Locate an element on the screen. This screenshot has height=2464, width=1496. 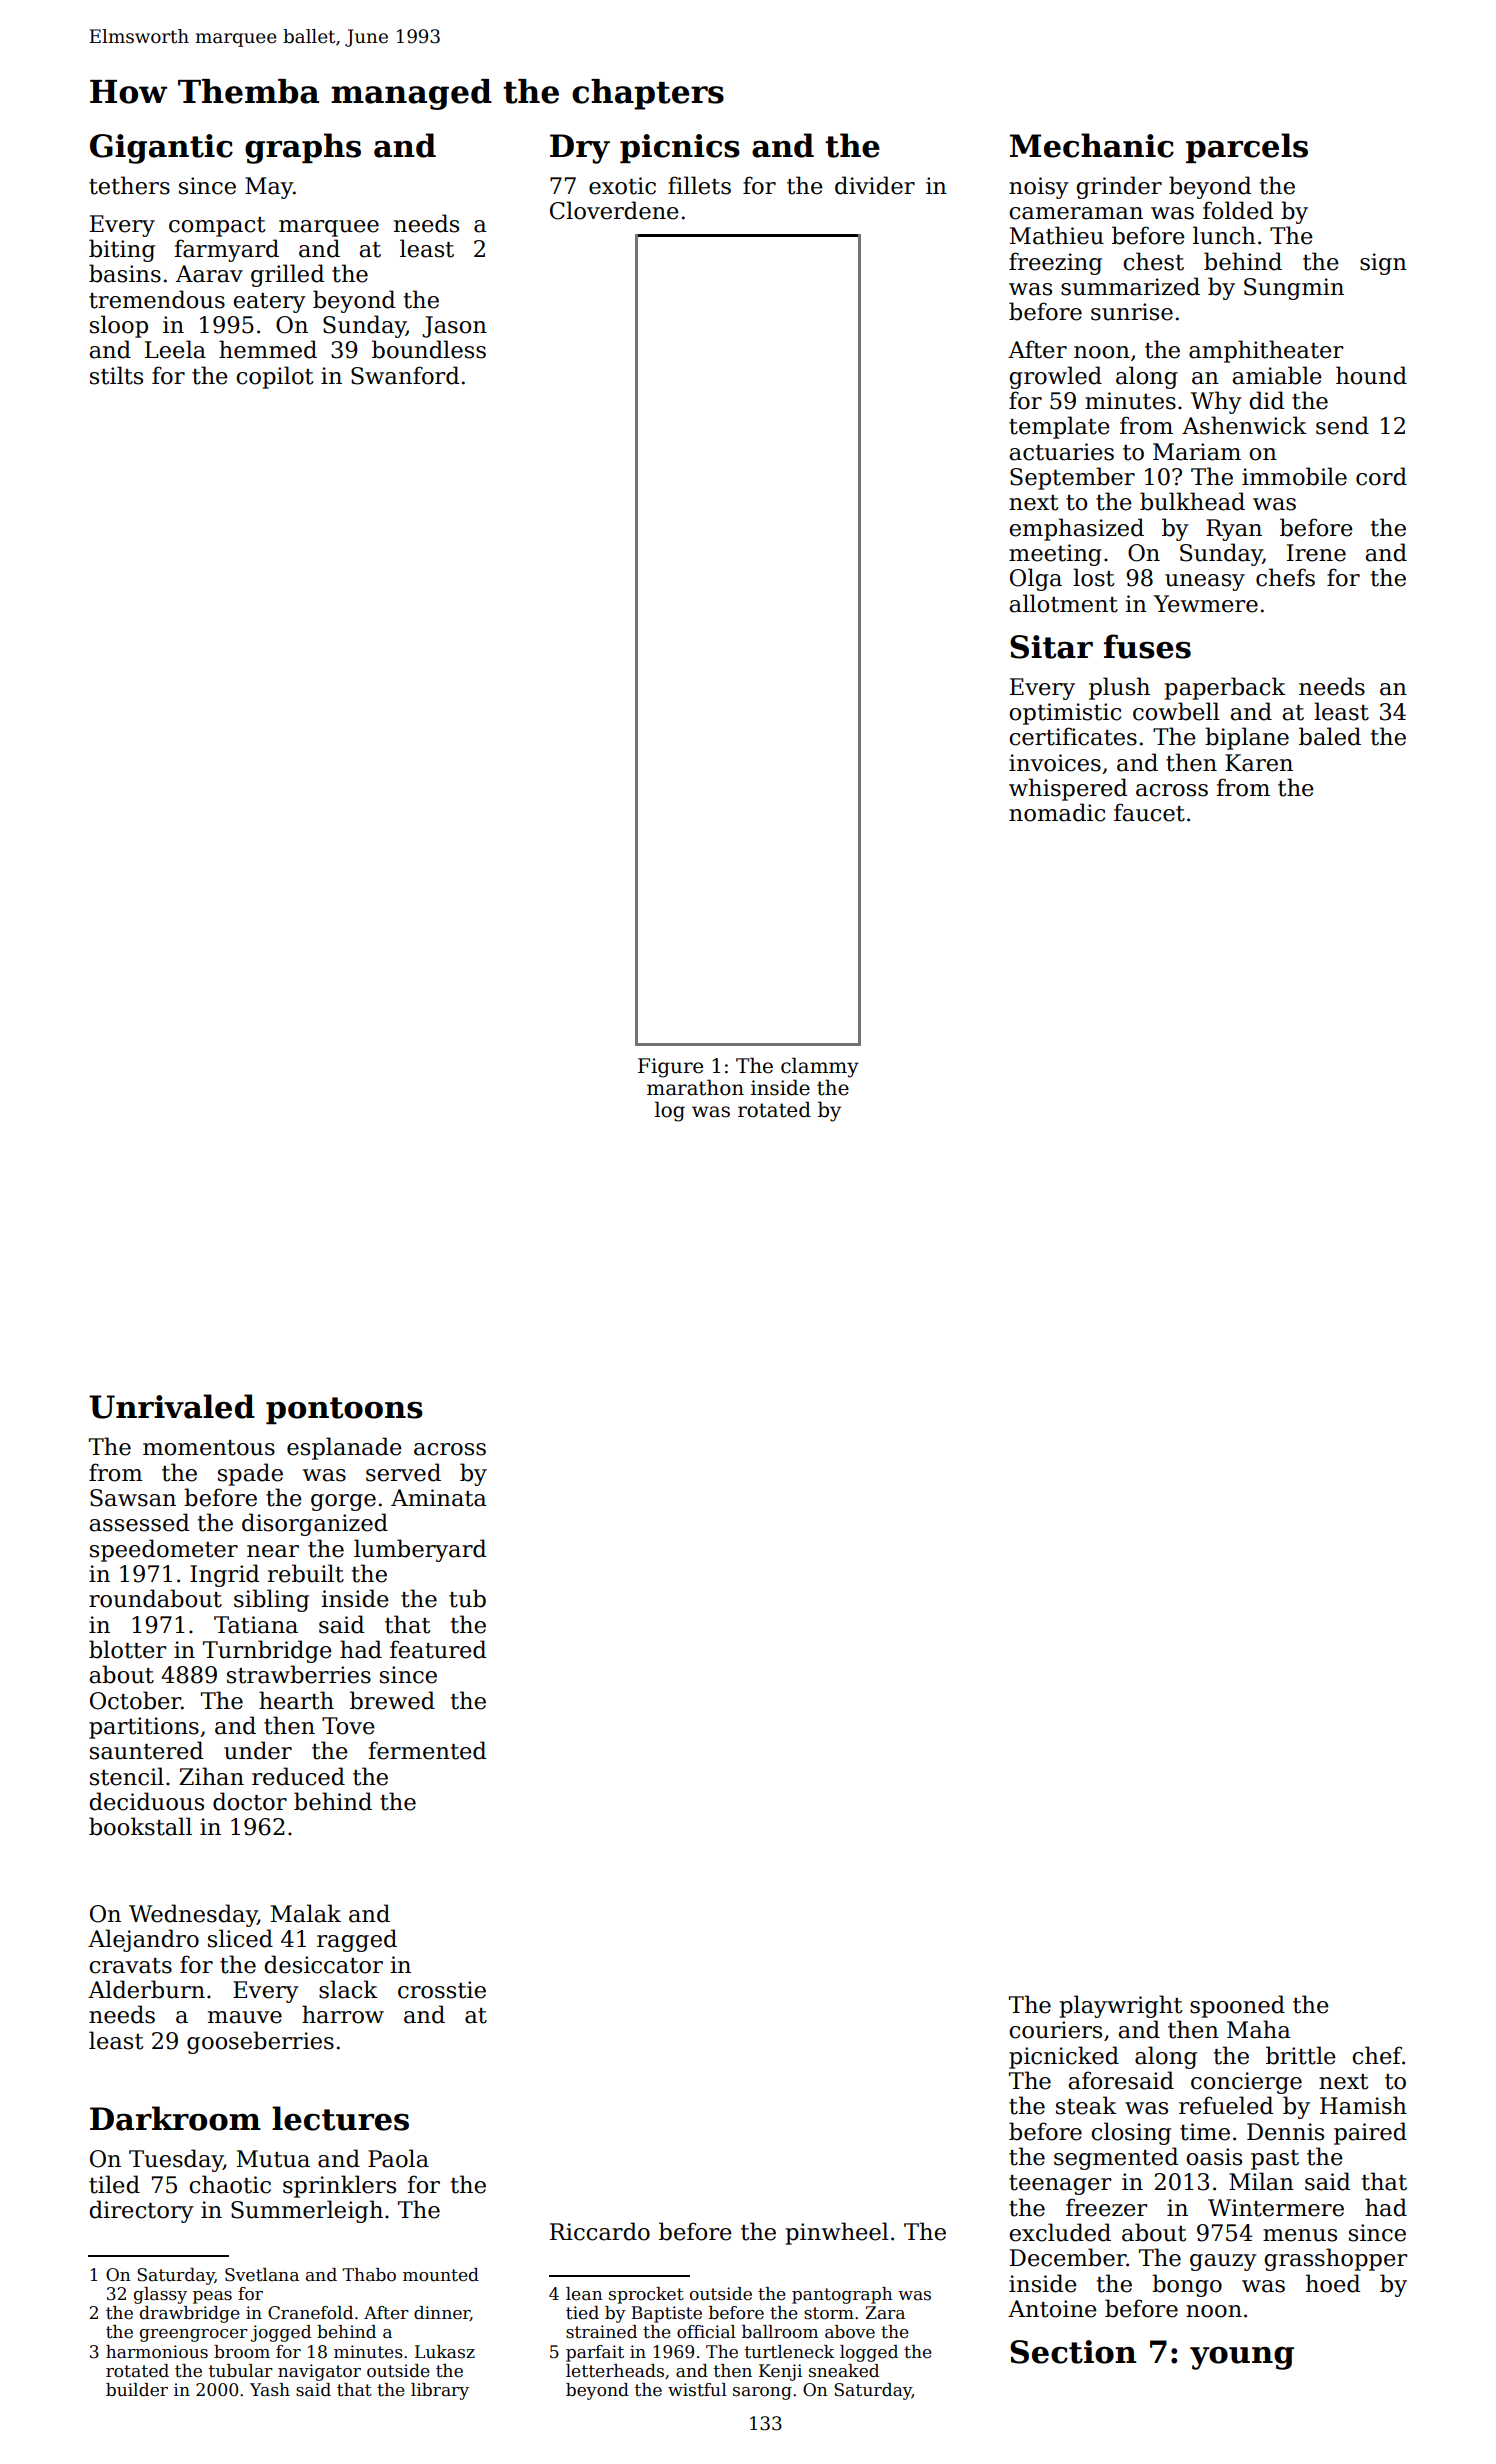
Olga is located at coordinates (1036, 579).
